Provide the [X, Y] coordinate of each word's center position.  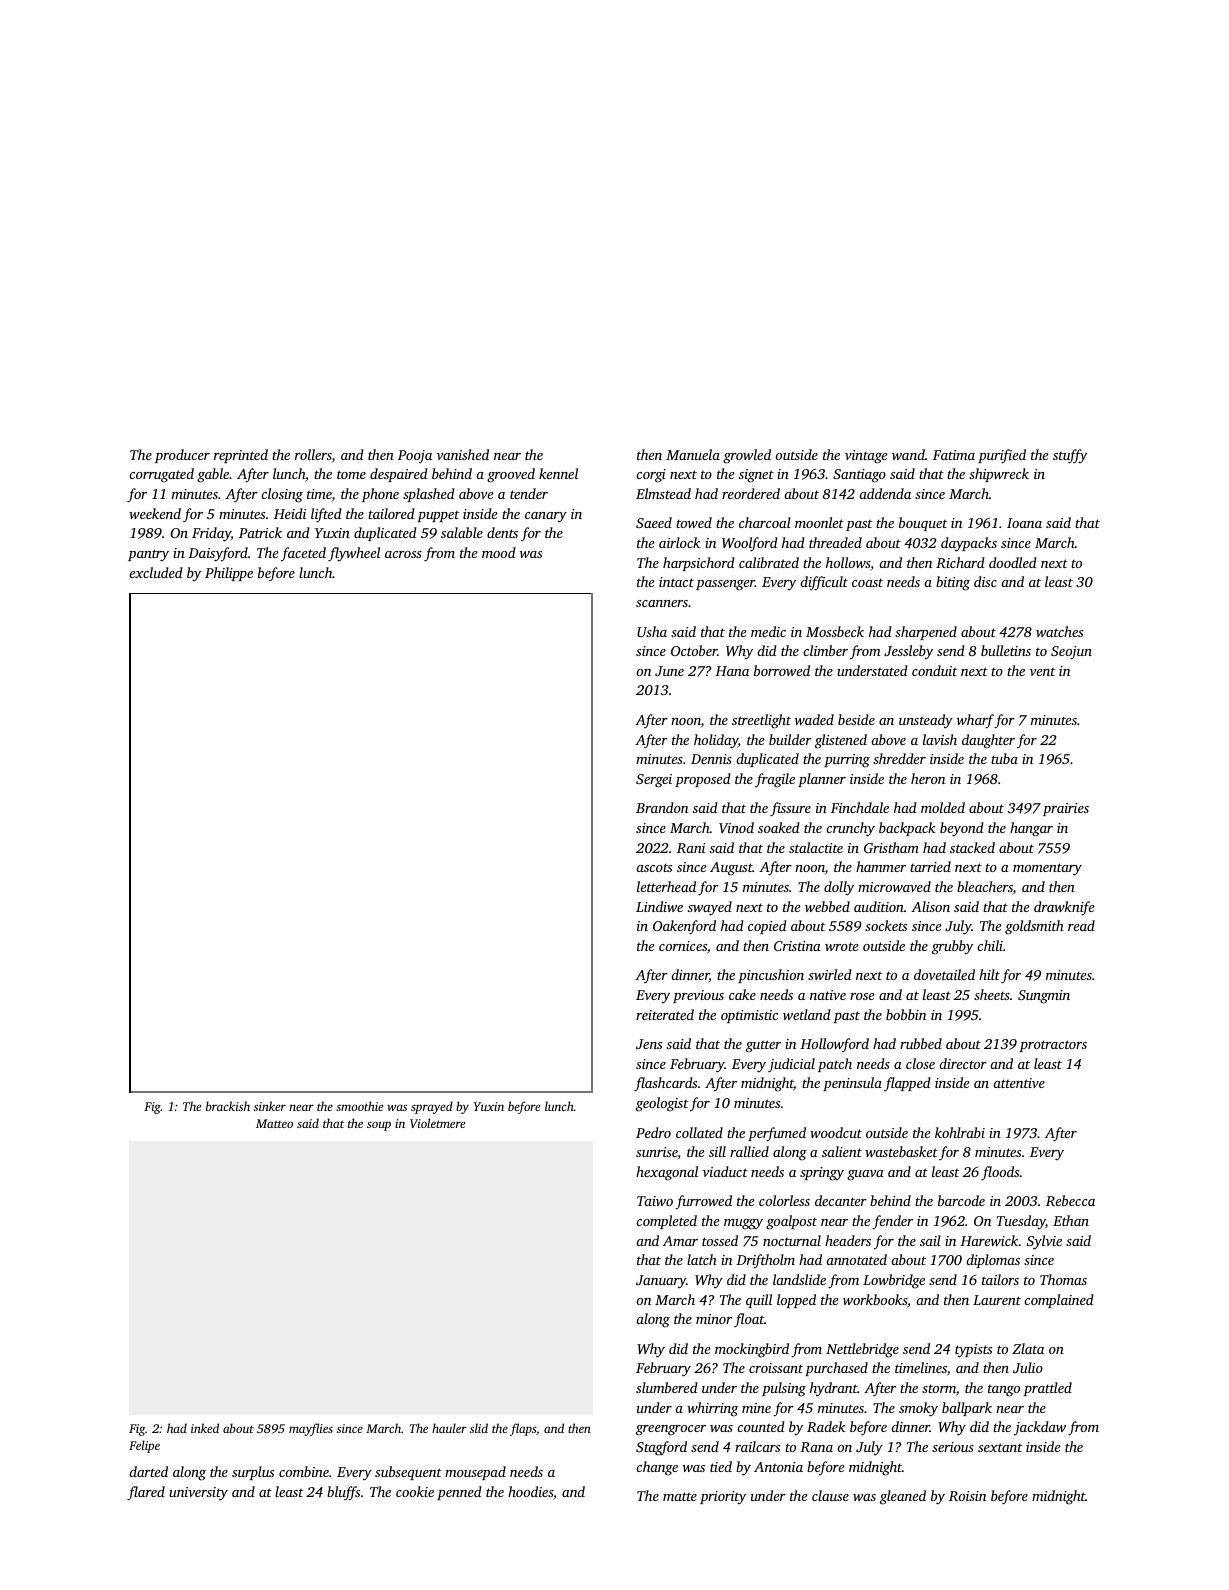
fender [892, 1222]
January [661, 1282]
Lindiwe [659, 906]
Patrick [260, 532]
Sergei [654, 781]
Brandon [662, 807]
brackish [228, 1106]
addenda [885, 493]
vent [1042, 672]
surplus [253, 1473]
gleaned [903, 1497]
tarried [930, 866]
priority [723, 1497]
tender [529, 493]
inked [205, 1428]
